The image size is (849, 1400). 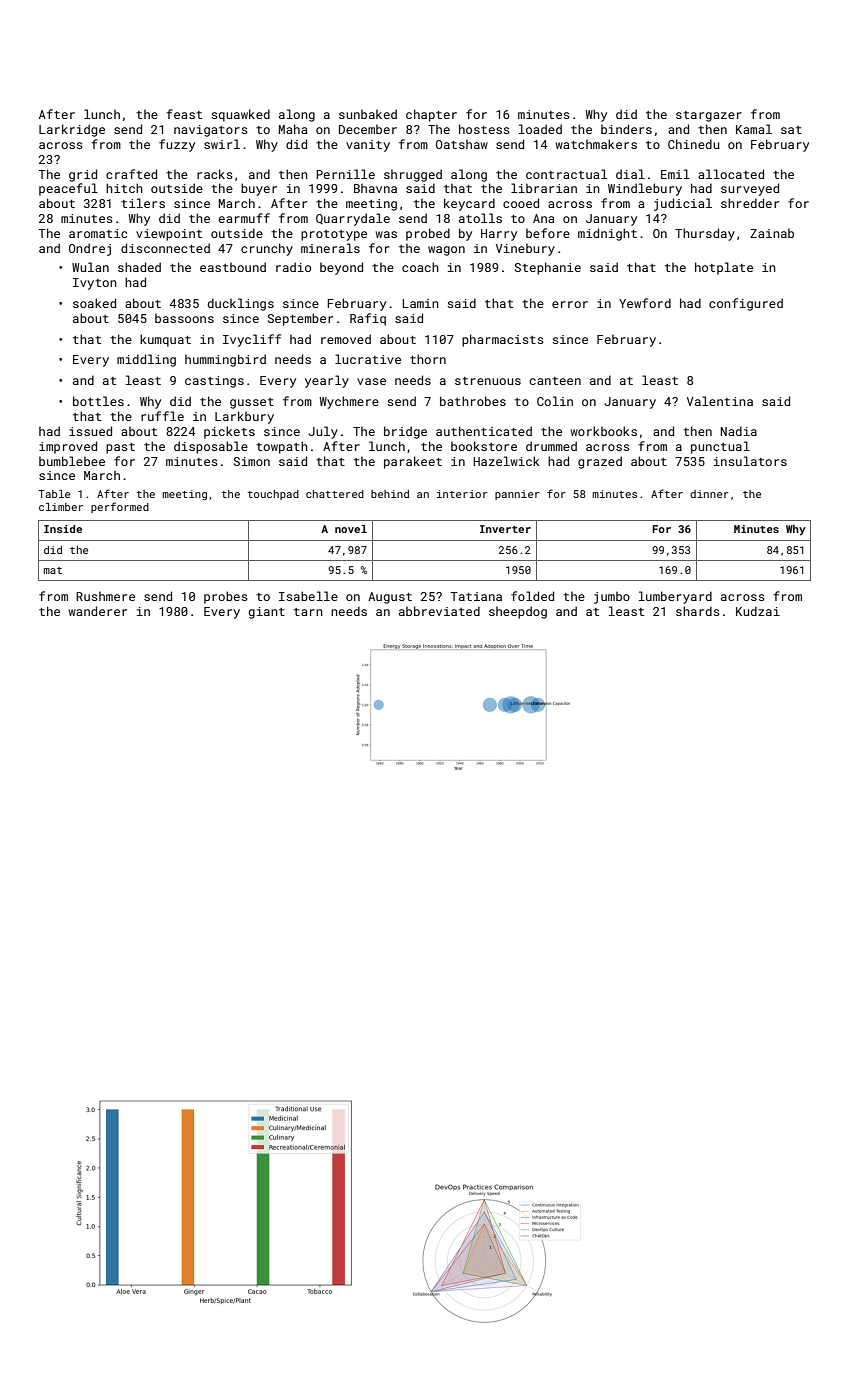 I want to click on stargazer, so click(x=709, y=116).
